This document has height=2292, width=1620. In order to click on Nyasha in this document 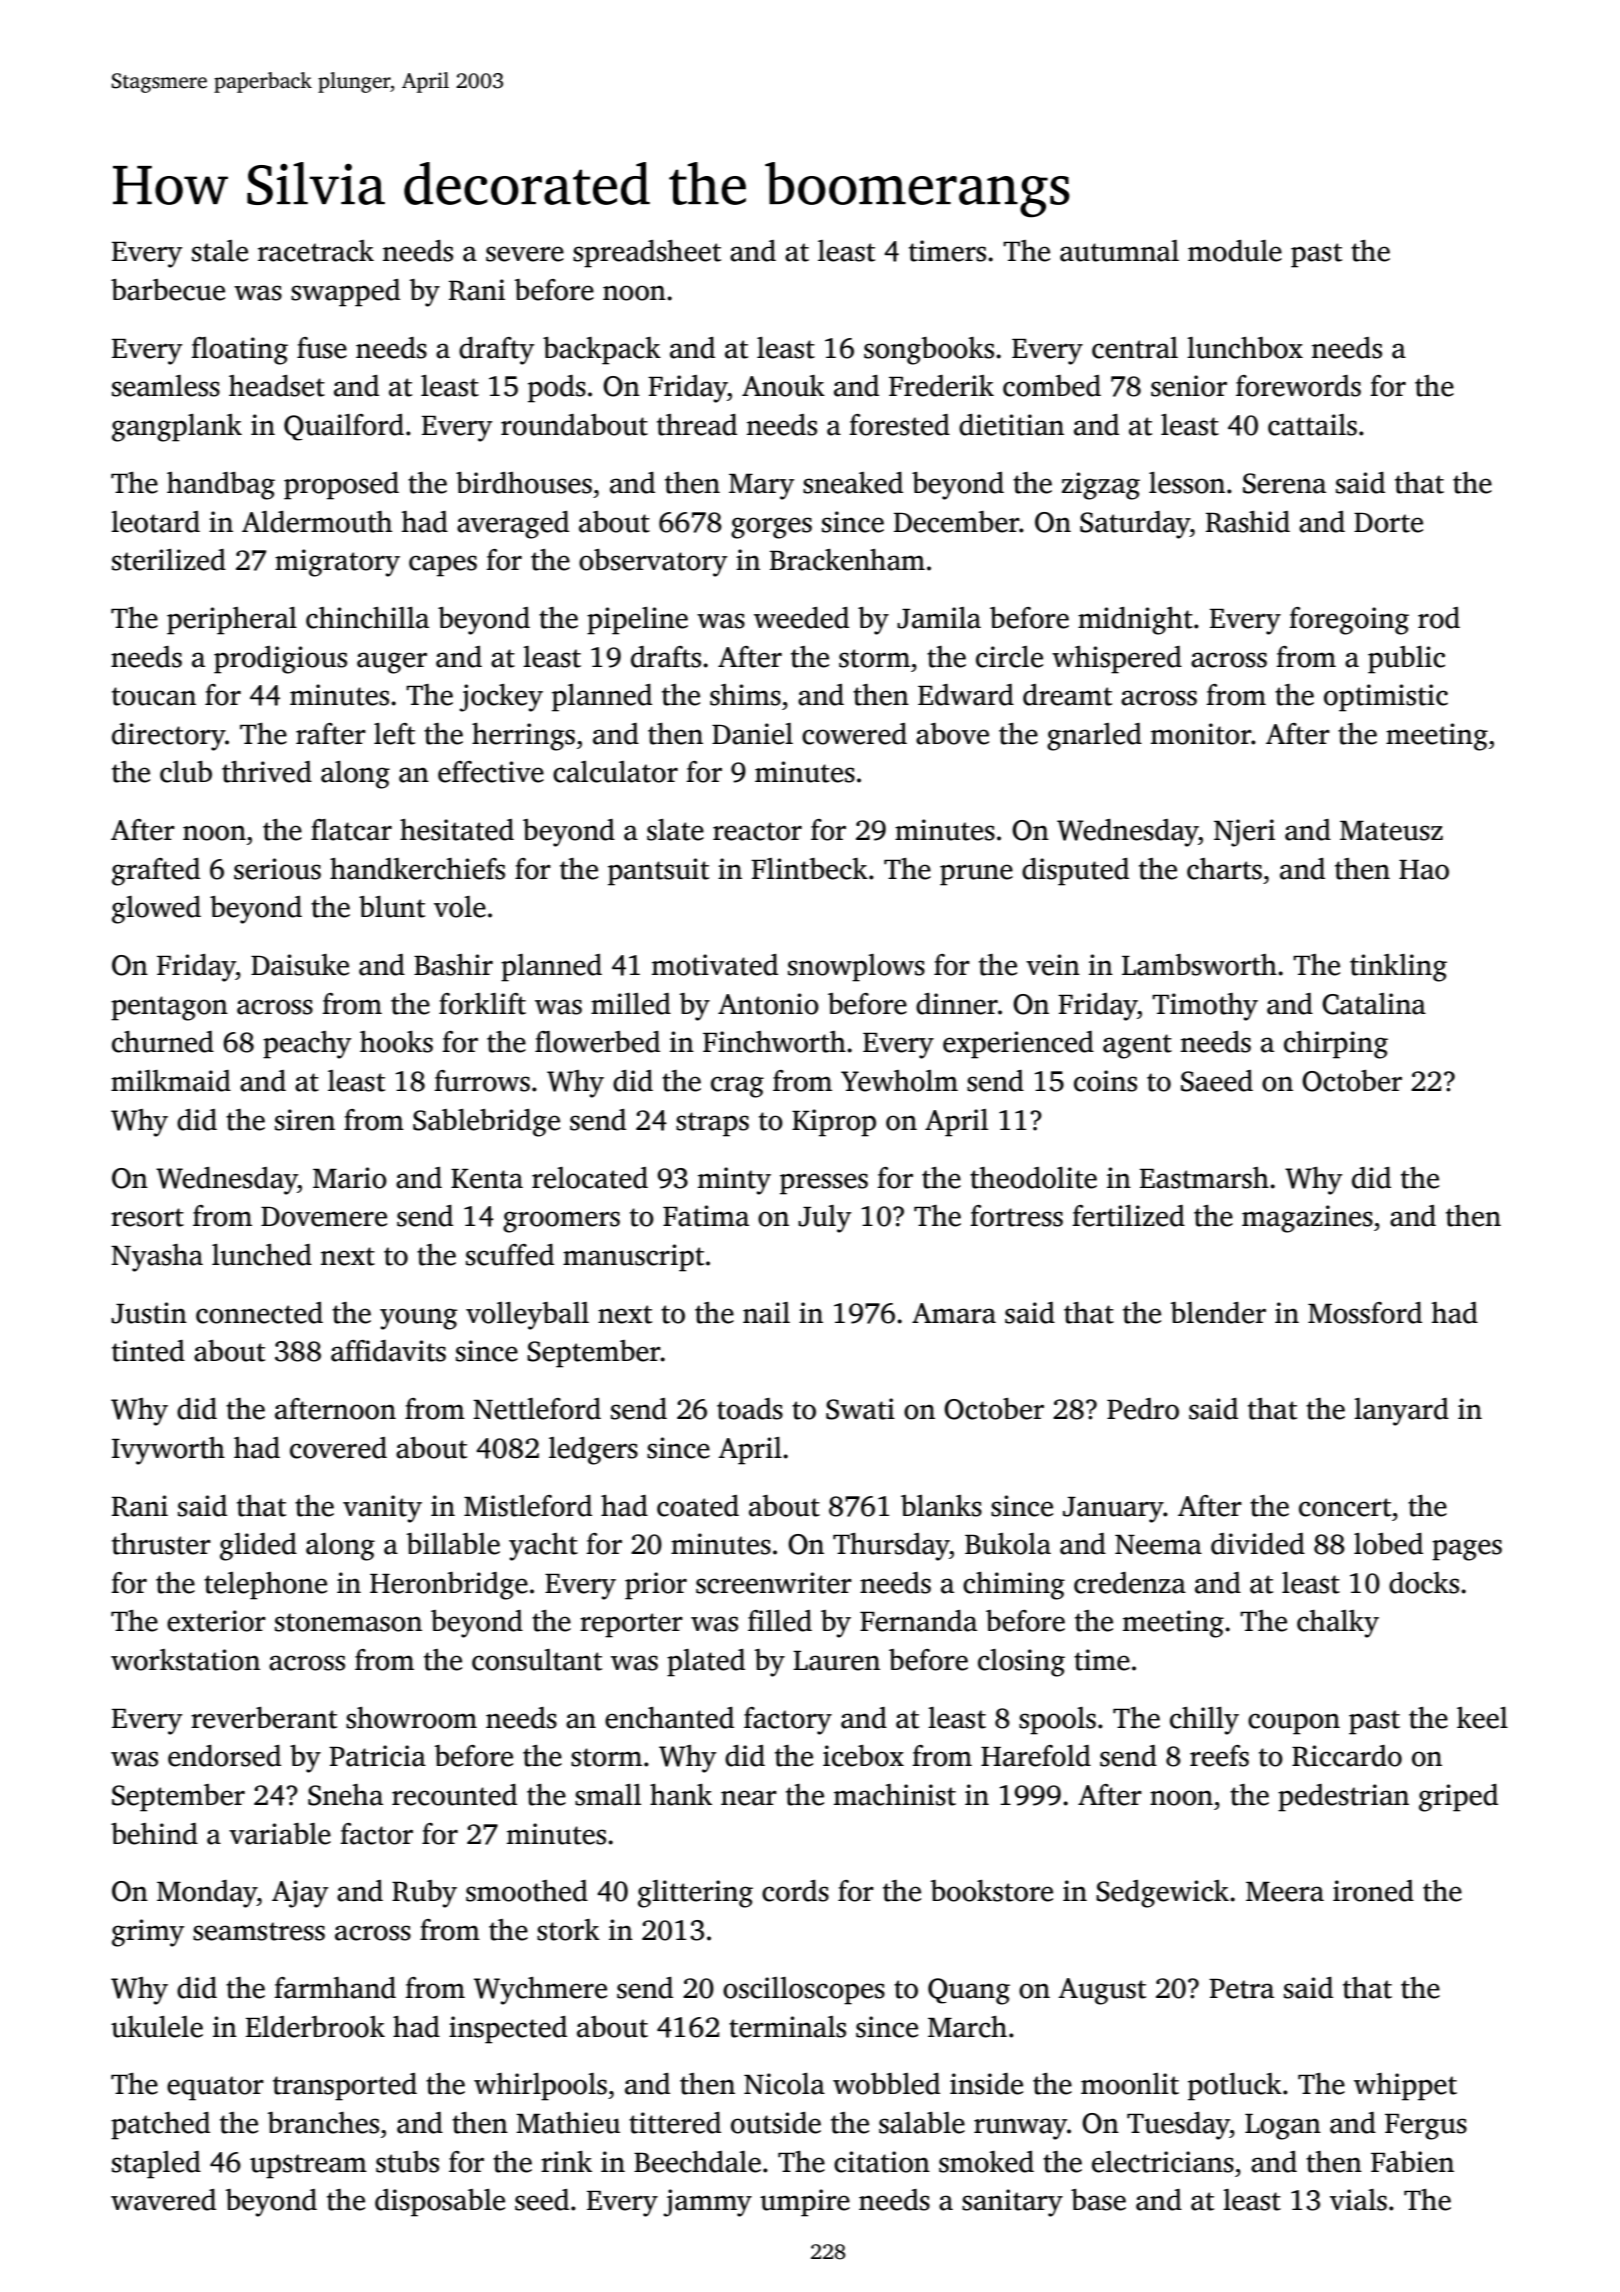, I will do `click(157, 1258)`.
